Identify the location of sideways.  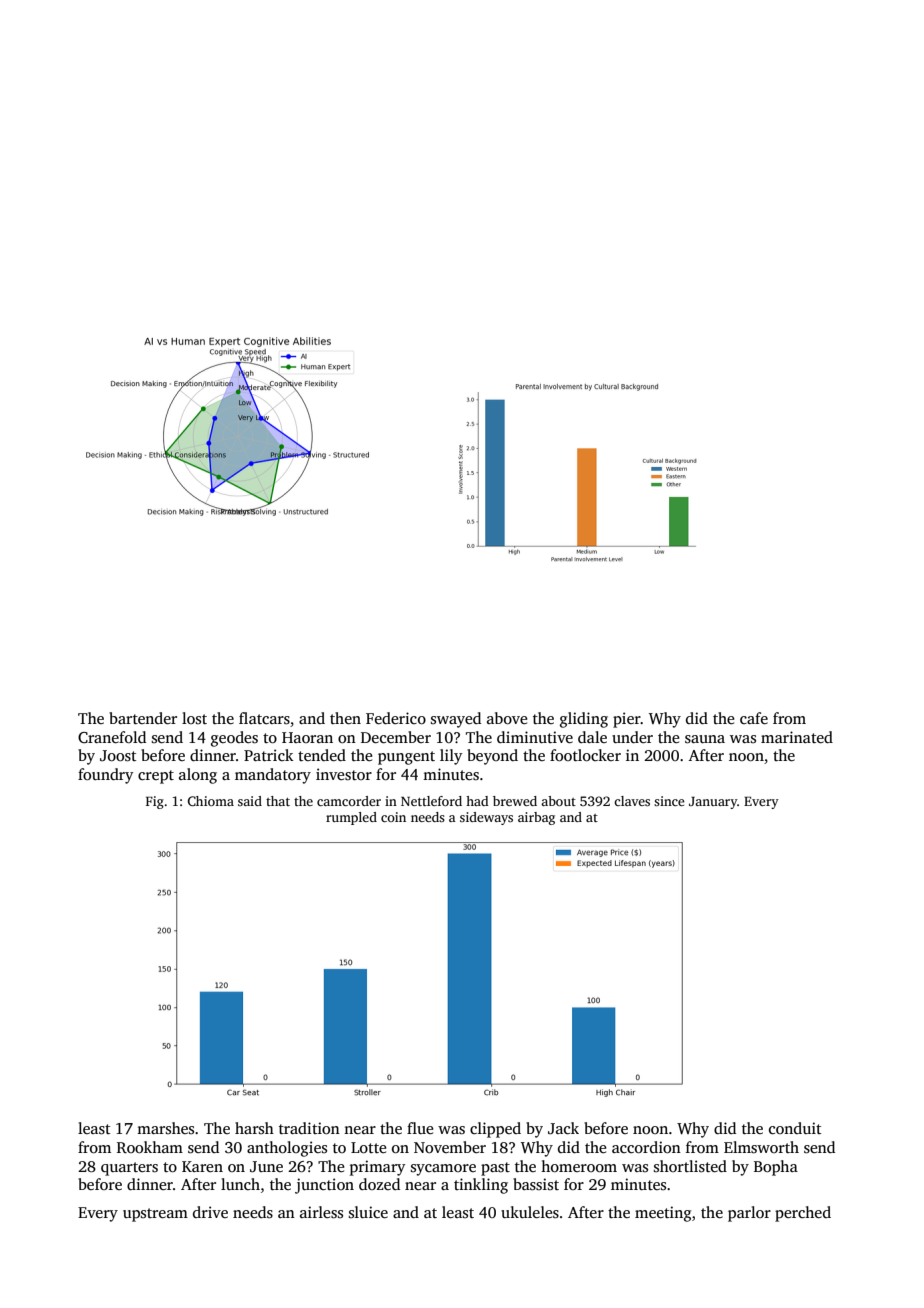
(486, 818).
